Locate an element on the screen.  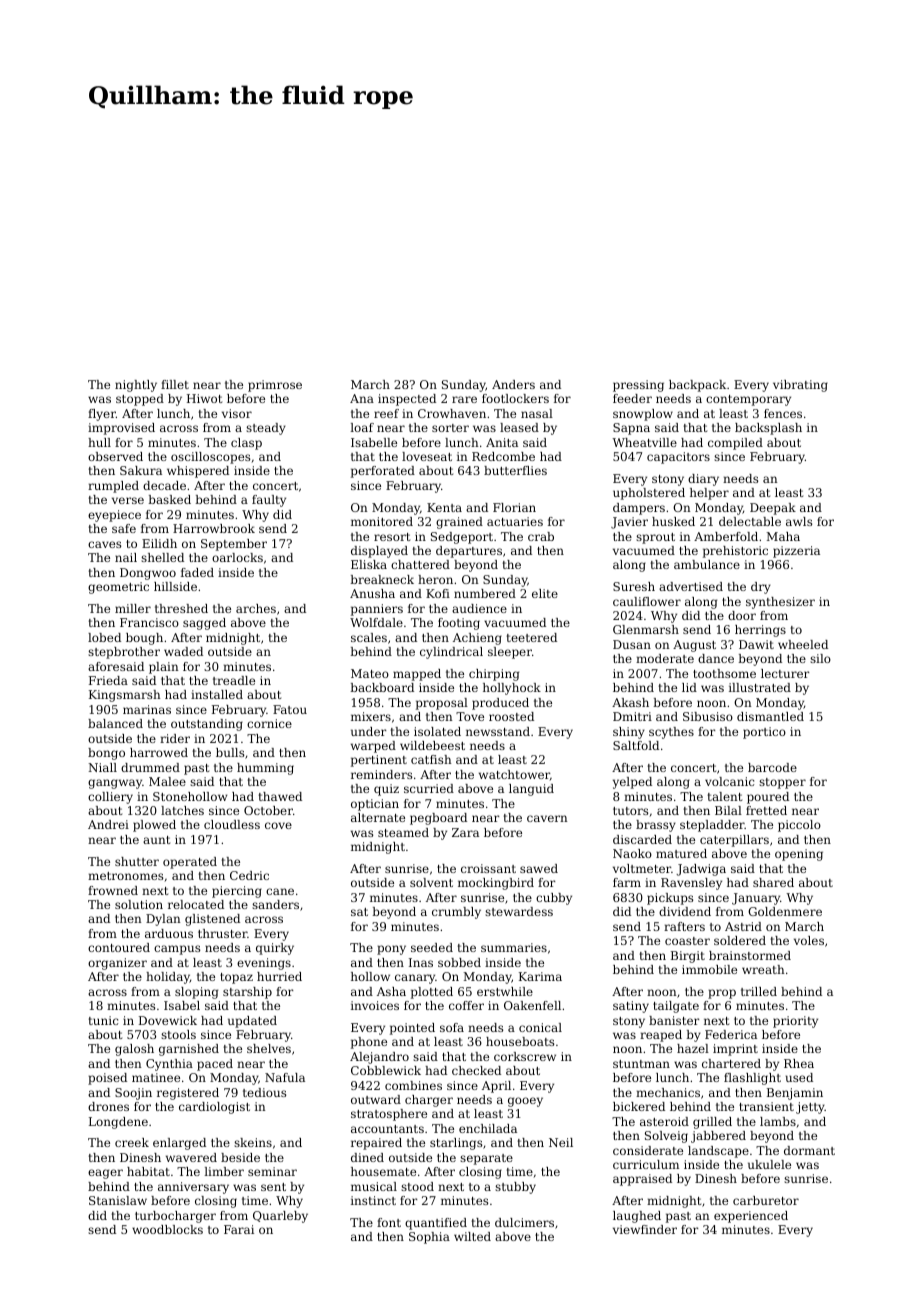
habitat is located at coordinates (148, 1171).
